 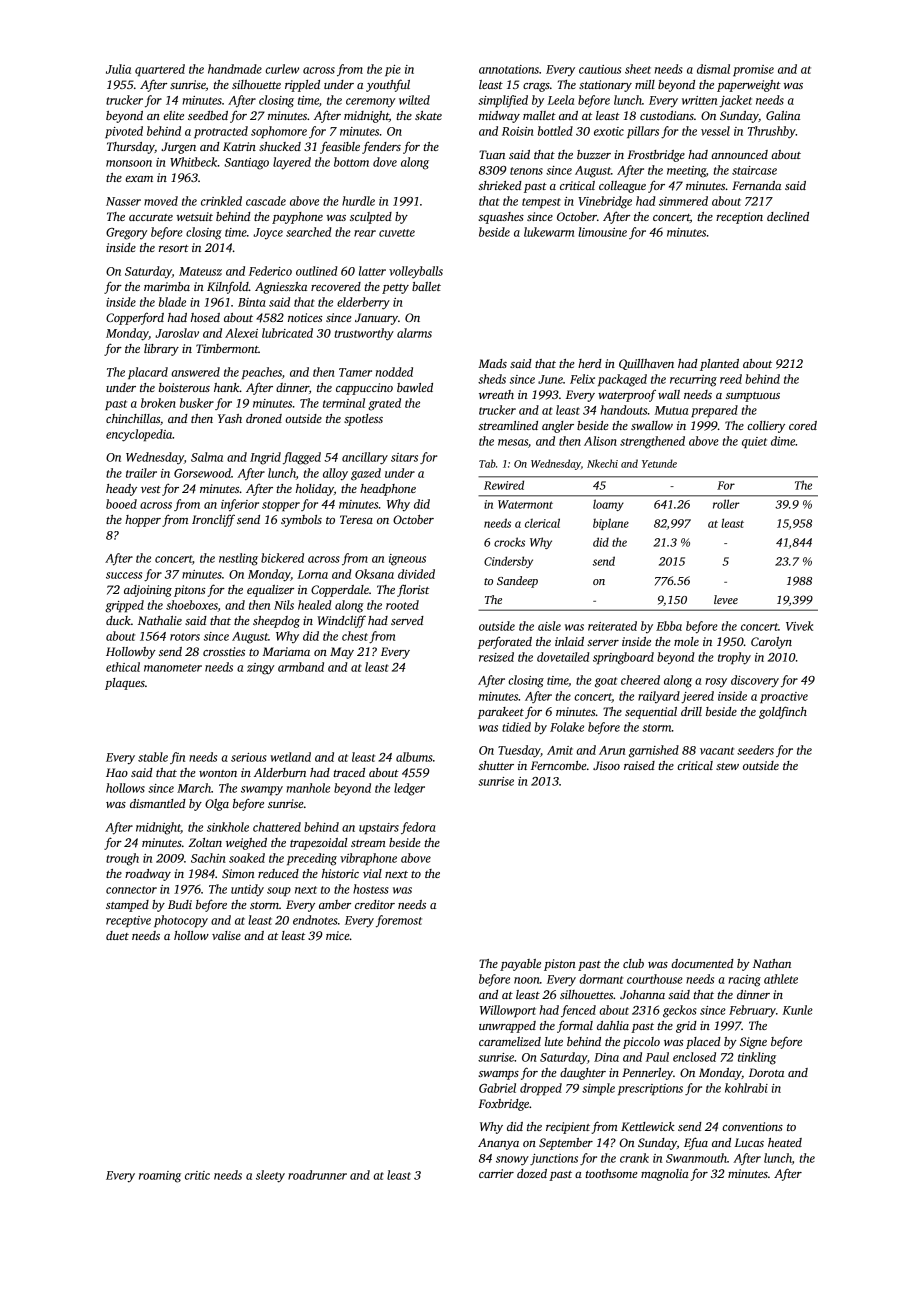 What do you see at coordinates (292, 163) in the screenshot?
I see `layered` at bounding box center [292, 163].
